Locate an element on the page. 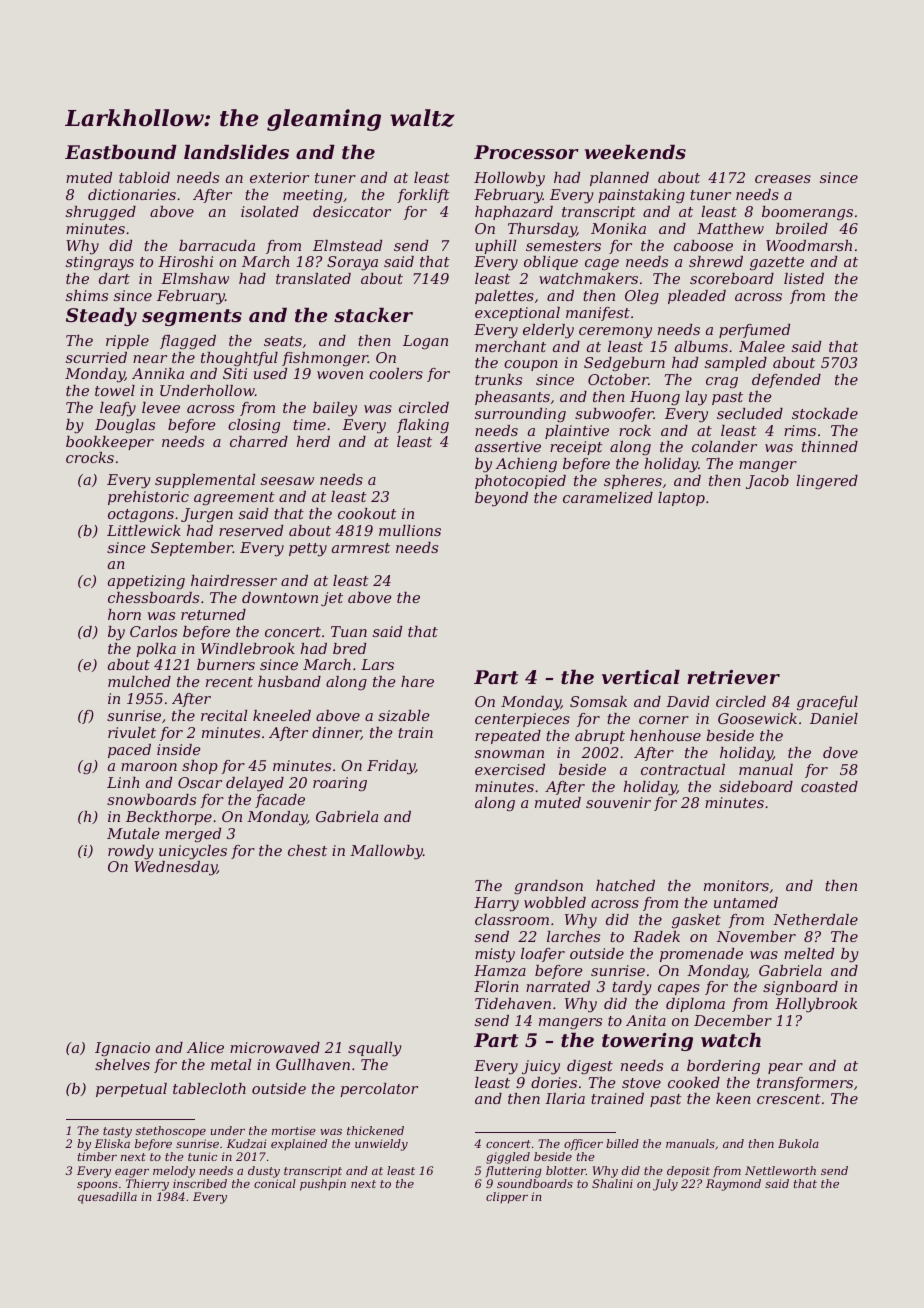  David is located at coordinates (687, 701).
